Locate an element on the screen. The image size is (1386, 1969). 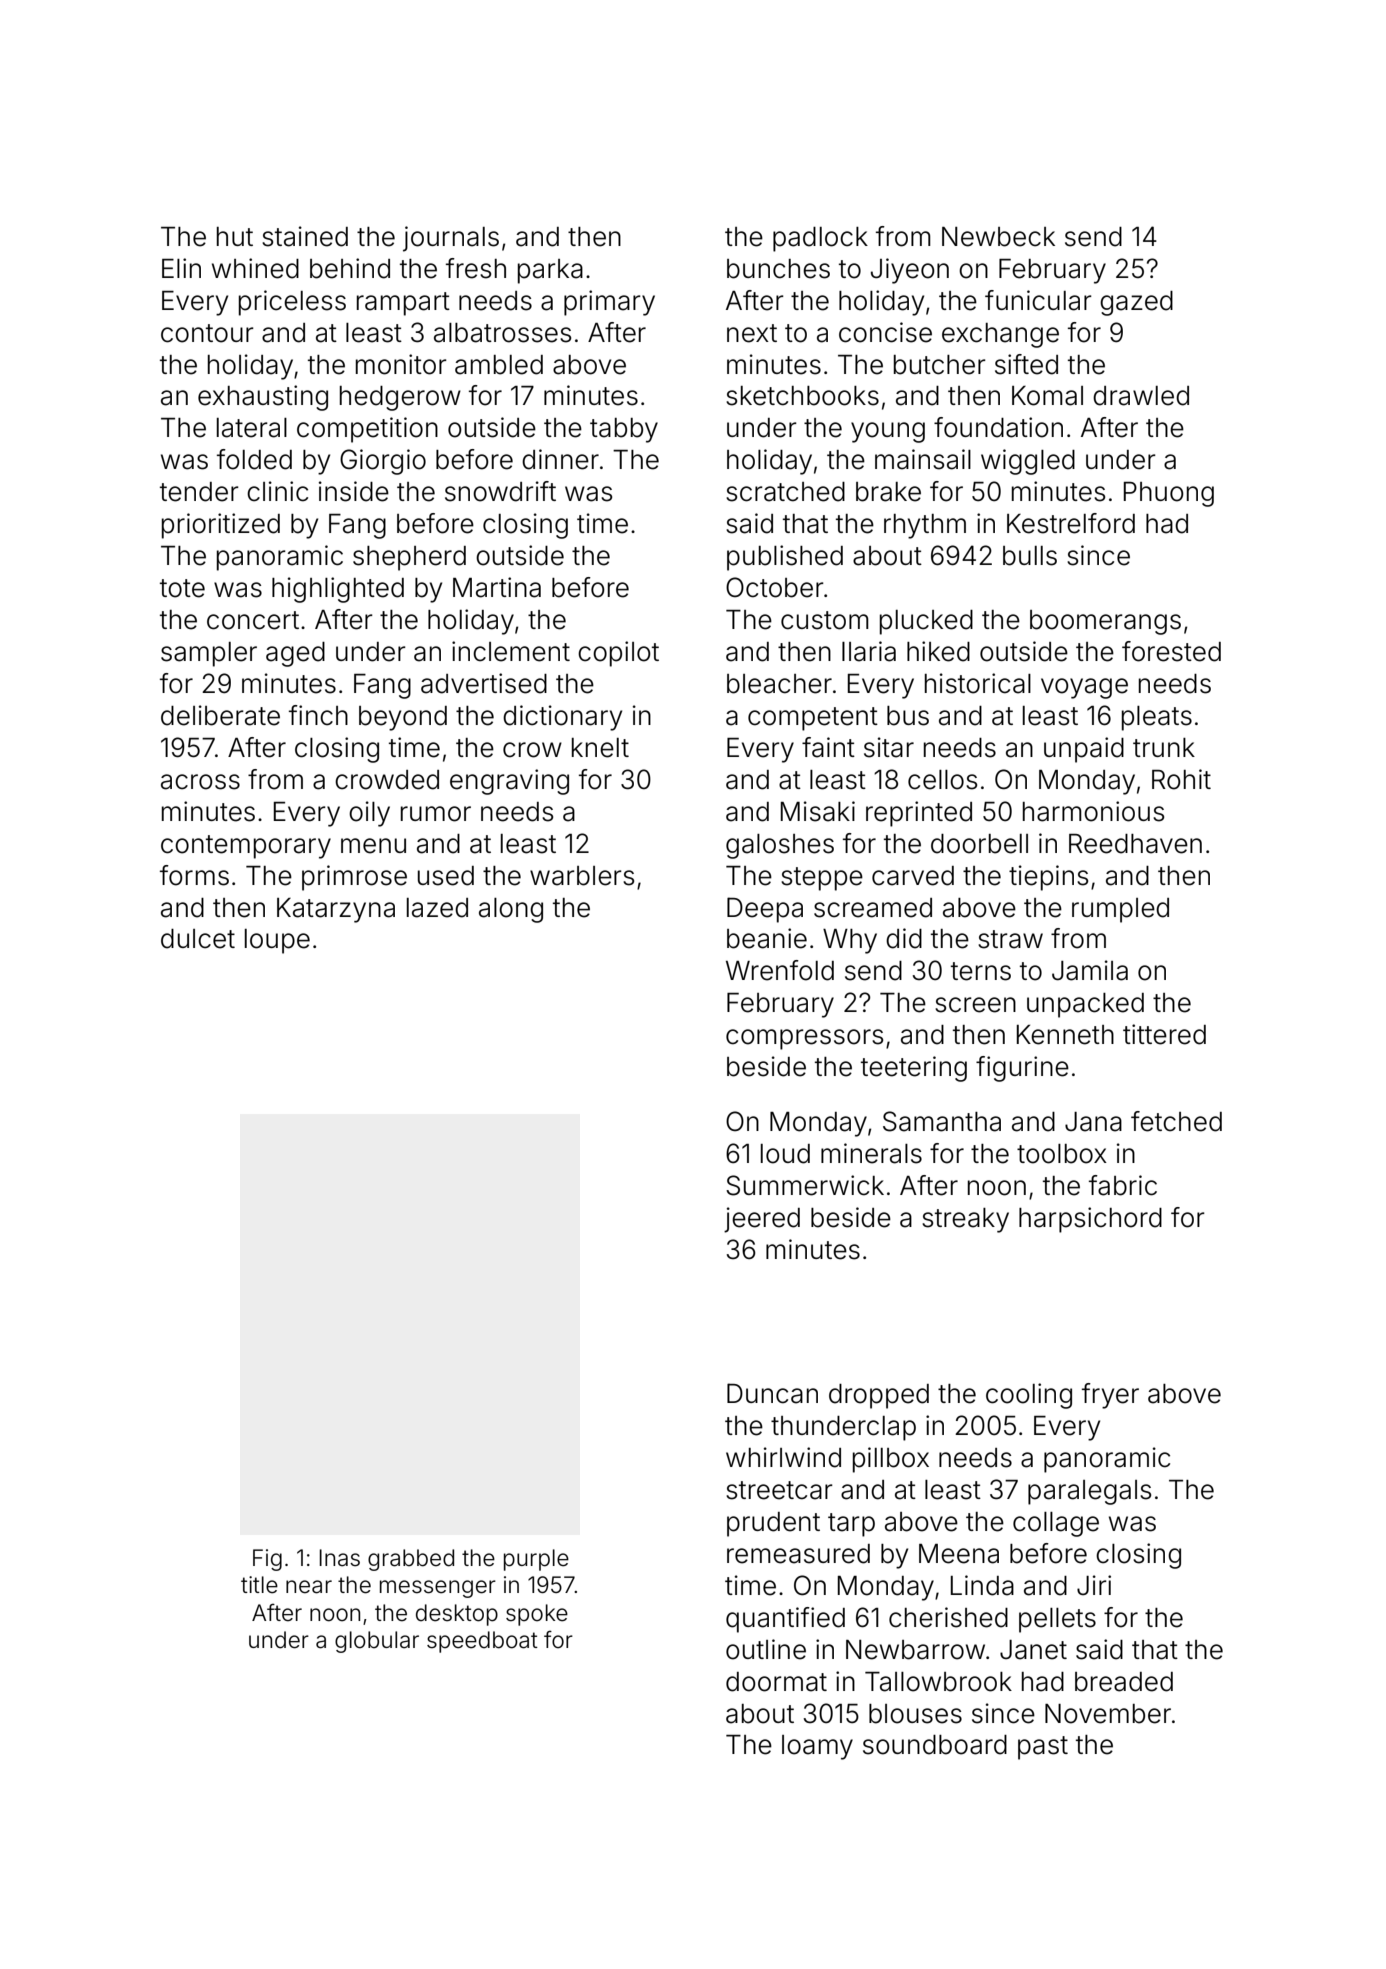
globular is located at coordinates (377, 1642).
